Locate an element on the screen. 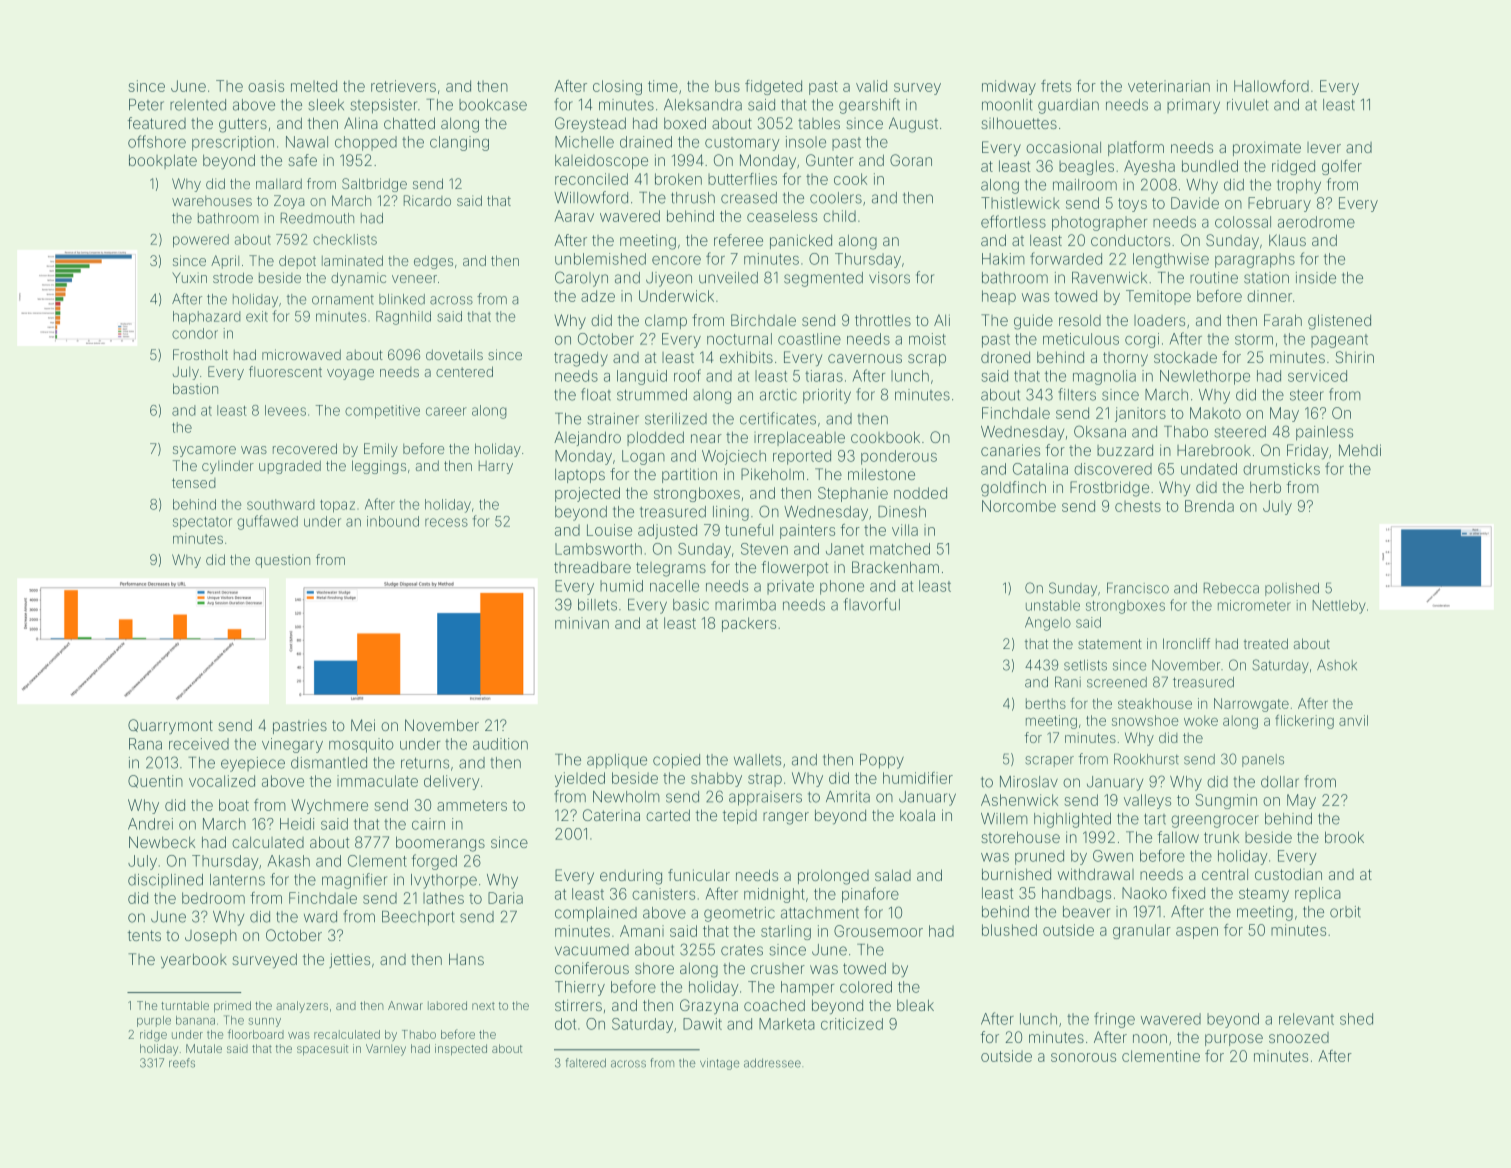 This screenshot has height=1168, width=1511. Ashenwick is located at coordinates (1019, 800).
